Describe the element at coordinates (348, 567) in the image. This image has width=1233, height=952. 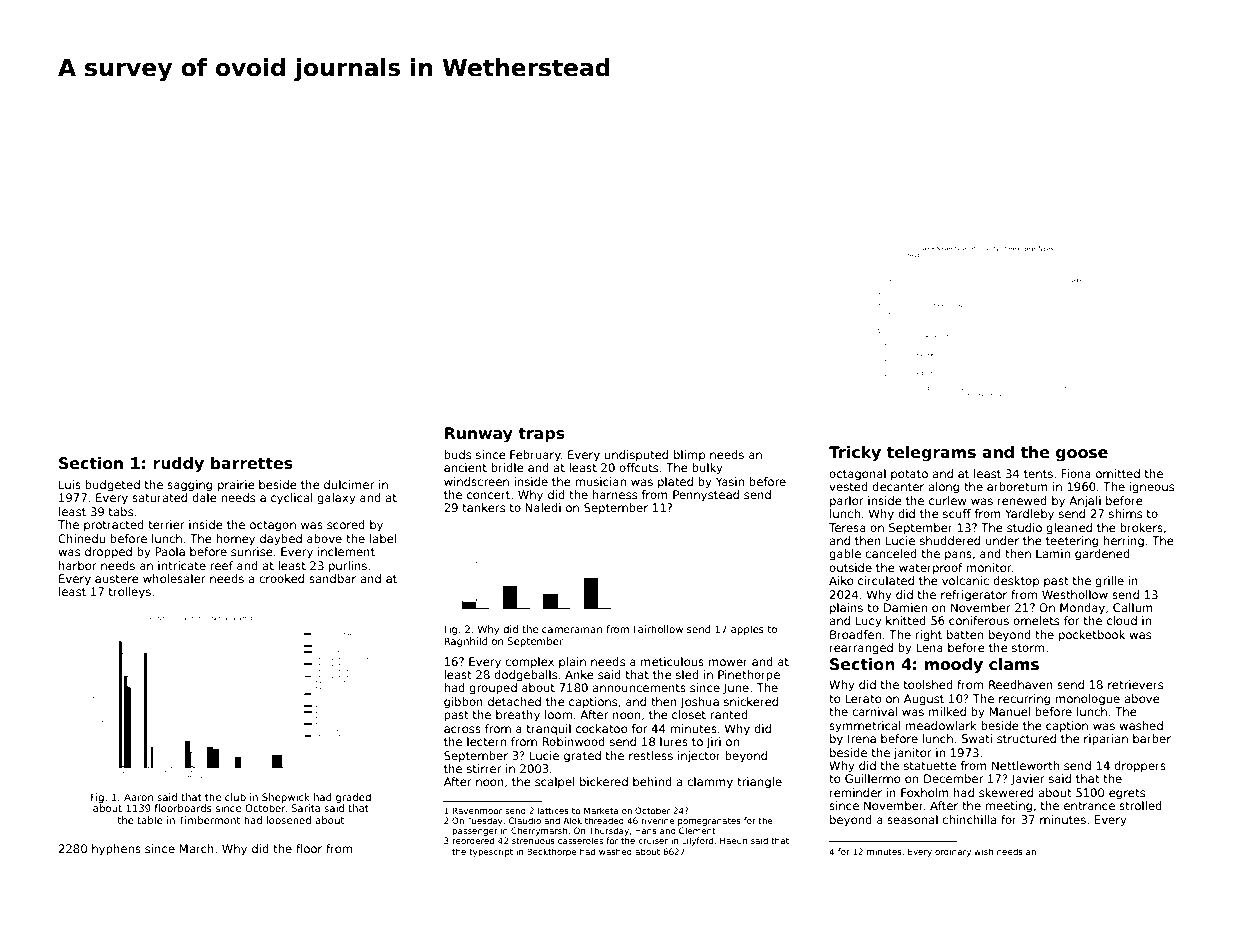
I see `purlins` at that location.
